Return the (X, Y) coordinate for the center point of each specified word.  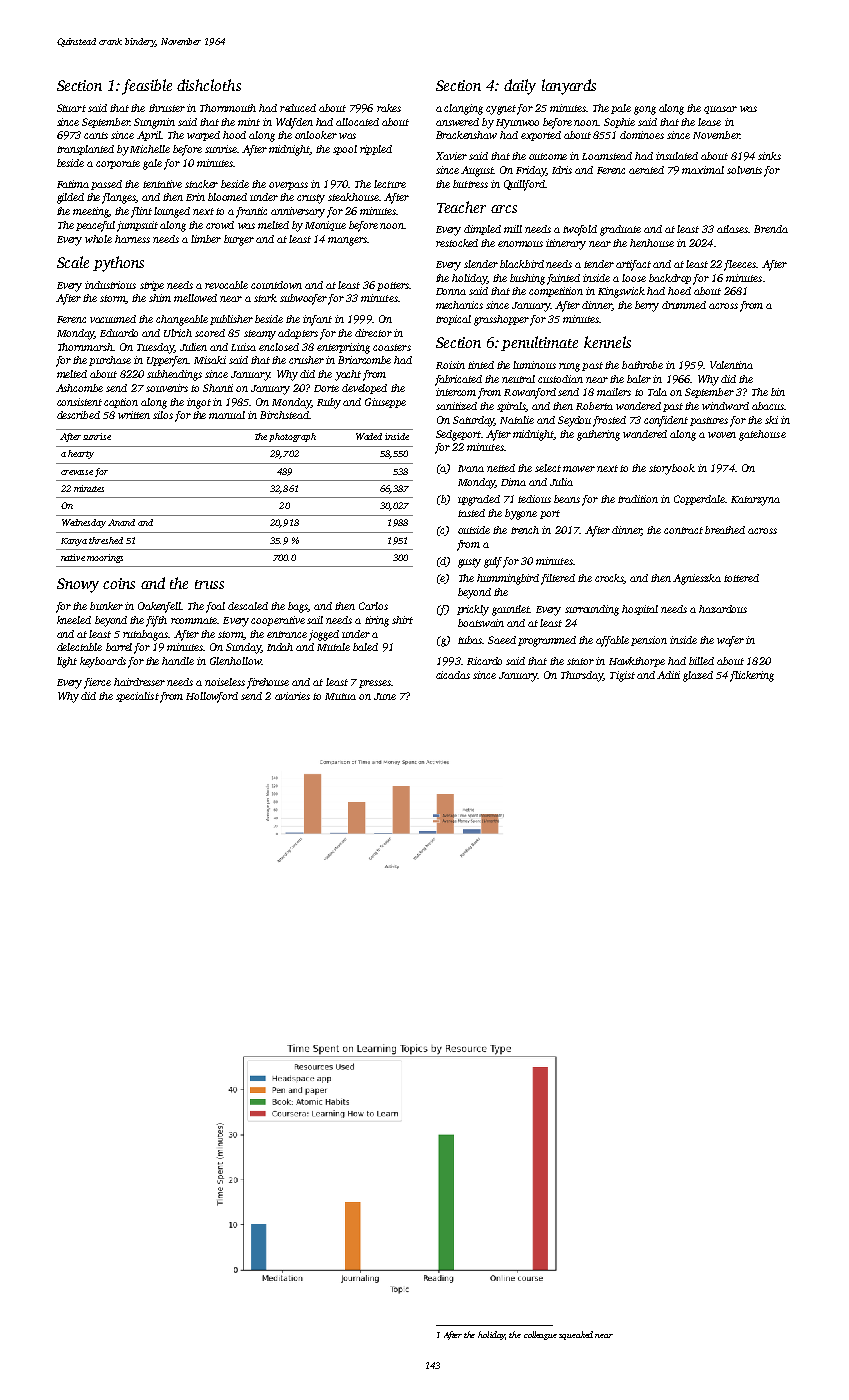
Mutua (340, 696)
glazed (698, 676)
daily (520, 87)
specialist (137, 697)
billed (701, 661)
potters (393, 286)
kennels (607, 342)
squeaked (576, 1335)
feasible (147, 87)
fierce (97, 683)
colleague (540, 1335)
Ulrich (178, 333)
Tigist (622, 676)
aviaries (292, 696)
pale (621, 109)
